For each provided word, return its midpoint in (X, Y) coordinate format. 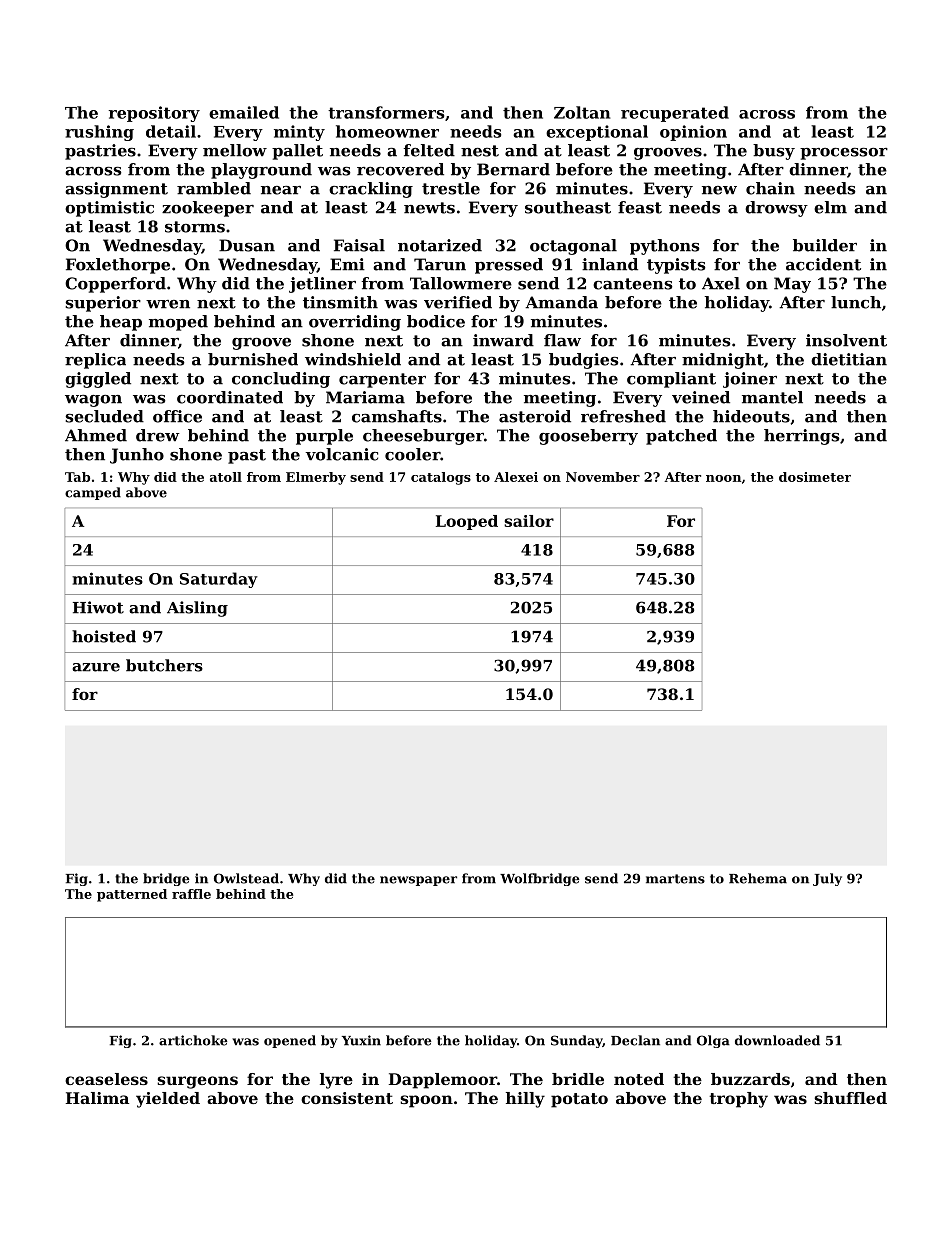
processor (844, 154)
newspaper (418, 881)
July (827, 879)
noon (723, 478)
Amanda (561, 302)
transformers (386, 112)
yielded (168, 1100)
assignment (116, 190)
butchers (164, 665)
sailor (529, 521)
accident (823, 264)
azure (96, 667)
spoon (426, 1101)
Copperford (115, 285)
